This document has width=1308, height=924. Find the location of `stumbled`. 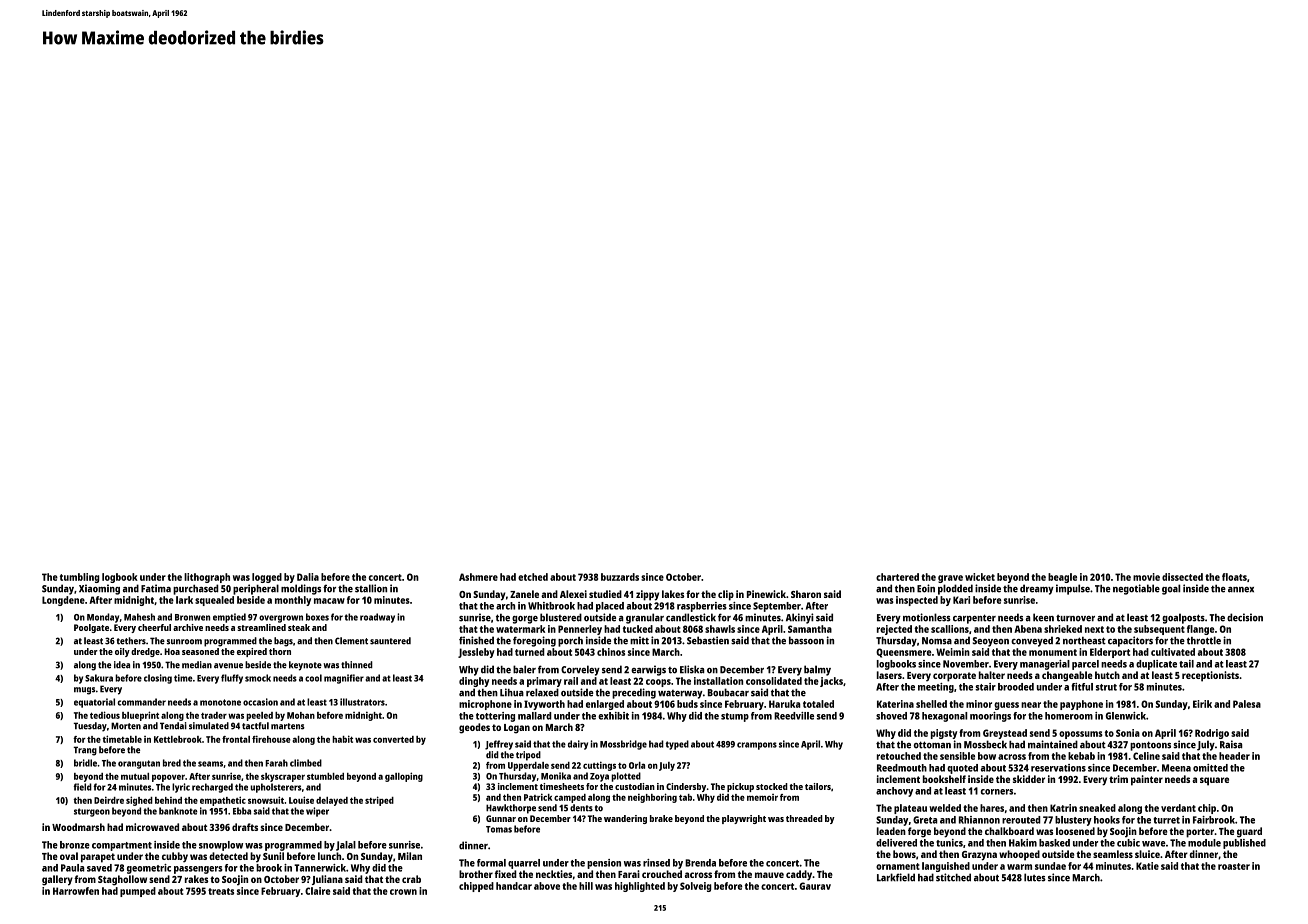

stumbled is located at coordinates (325, 776).
